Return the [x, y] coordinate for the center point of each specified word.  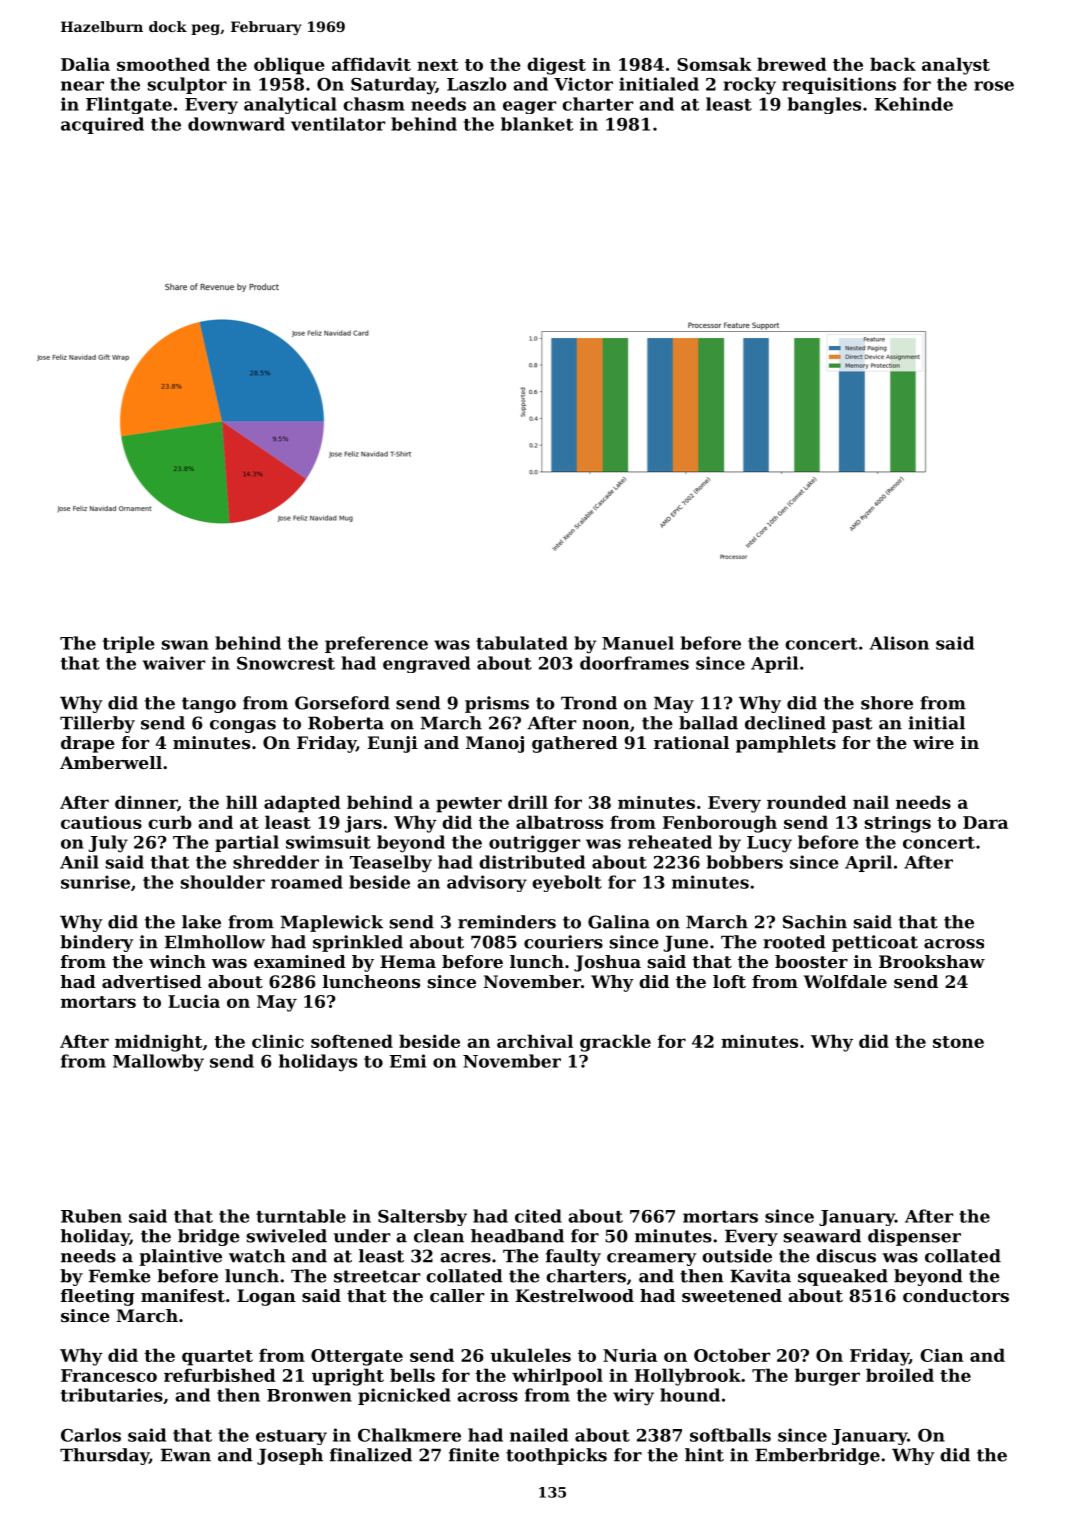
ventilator [338, 124]
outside [737, 1256]
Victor [583, 84]
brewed [792, 64]
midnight [158, 1043]
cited [538, 1216]
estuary [291, 1437]
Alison [899, 643]
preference [376, 644]
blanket [537, 124]
